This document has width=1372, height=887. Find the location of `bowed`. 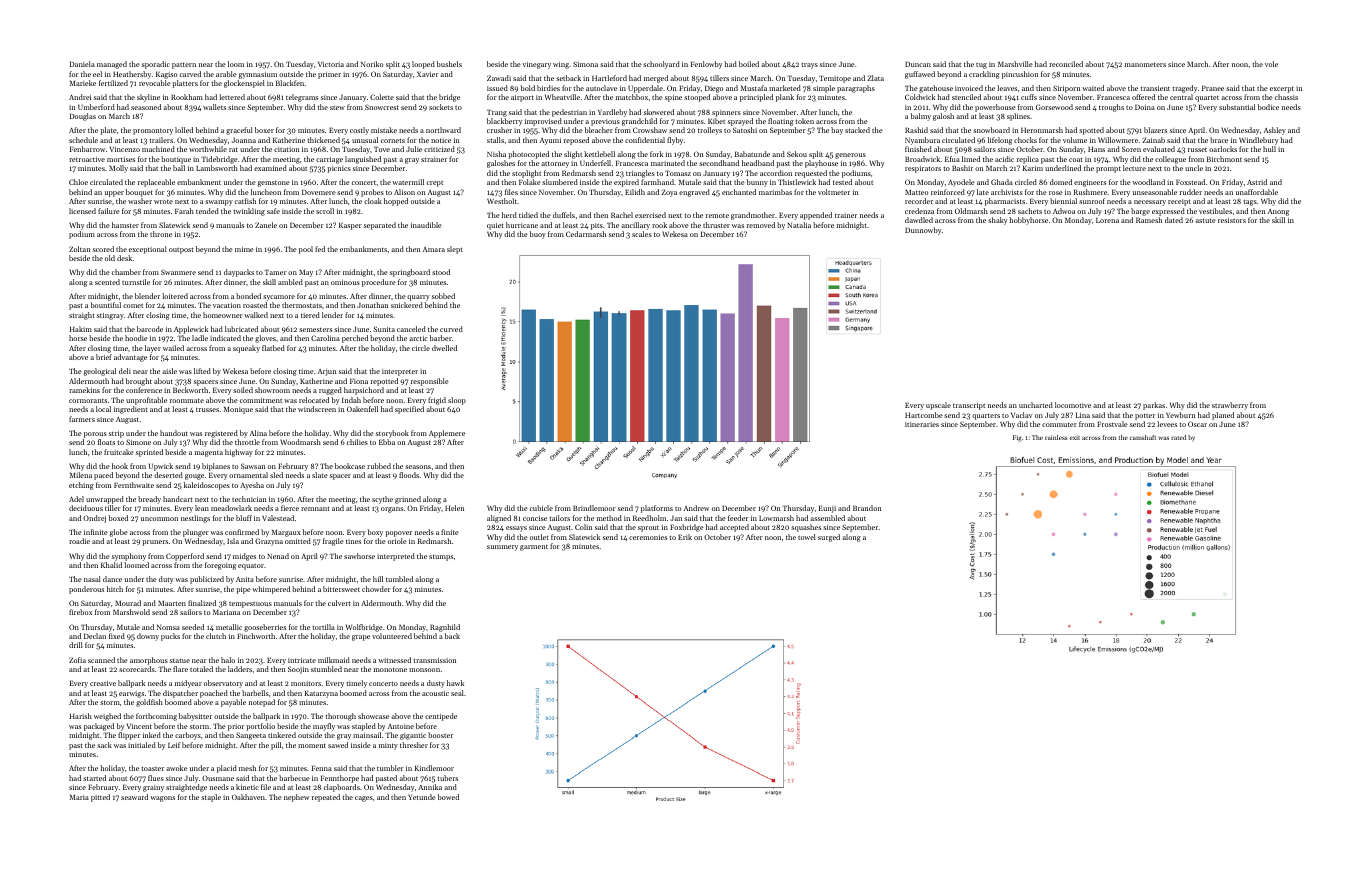

bowed is located at coordinates (448, 797).
